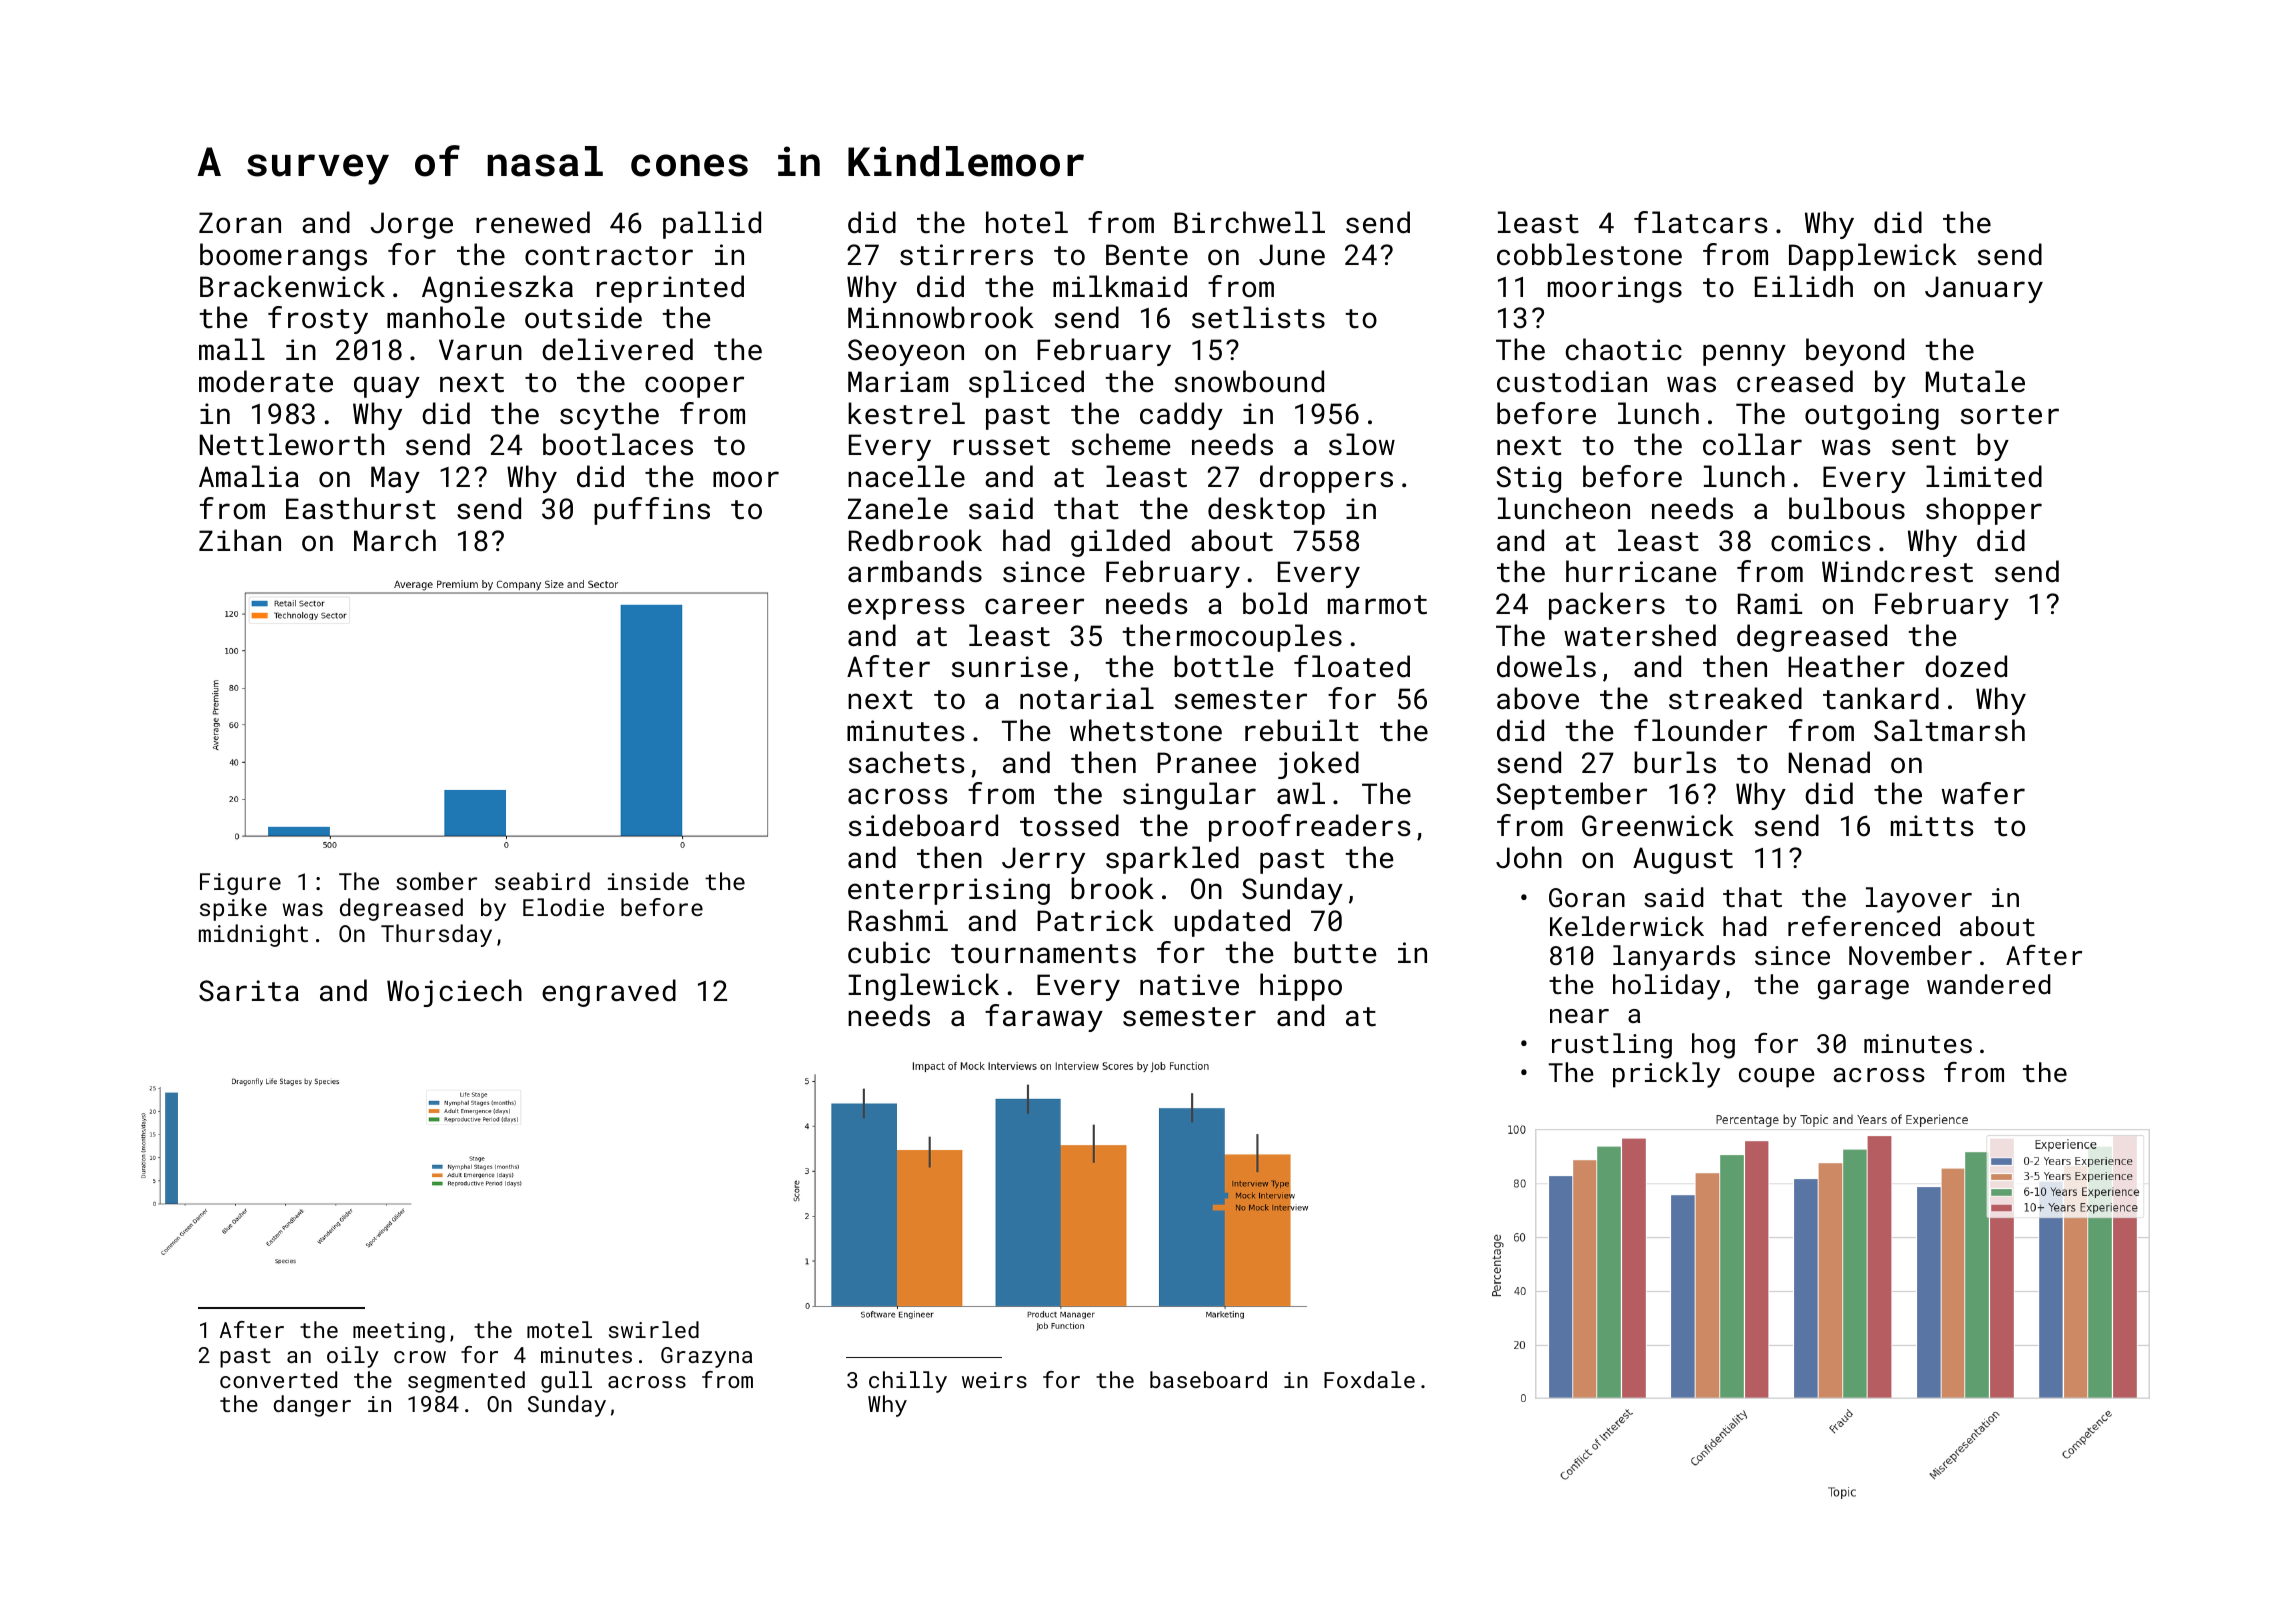 This document has width=2292, height=1620. What do you see at coordinates (1172, 860) in the document?
I see `sparkled` at bounding box center [1172, 860].
